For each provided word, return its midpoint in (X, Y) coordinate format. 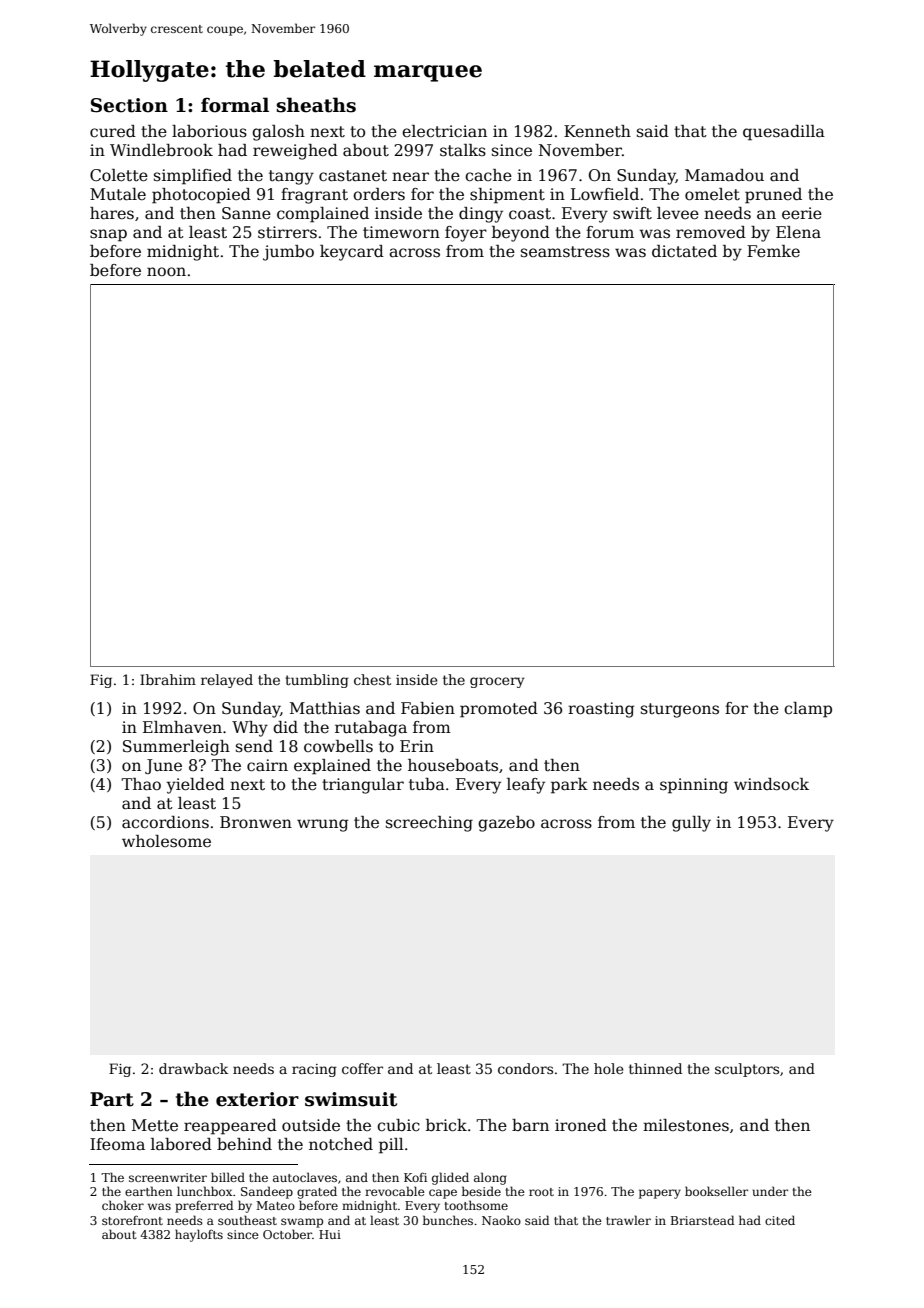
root (541, 1192)
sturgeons (680, 710)
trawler (628, 1220)
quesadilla (784, 133)
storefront (132, 1220)
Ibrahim (168, 679)
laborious (209, 131)
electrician (444, 131)
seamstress (565, 252)
